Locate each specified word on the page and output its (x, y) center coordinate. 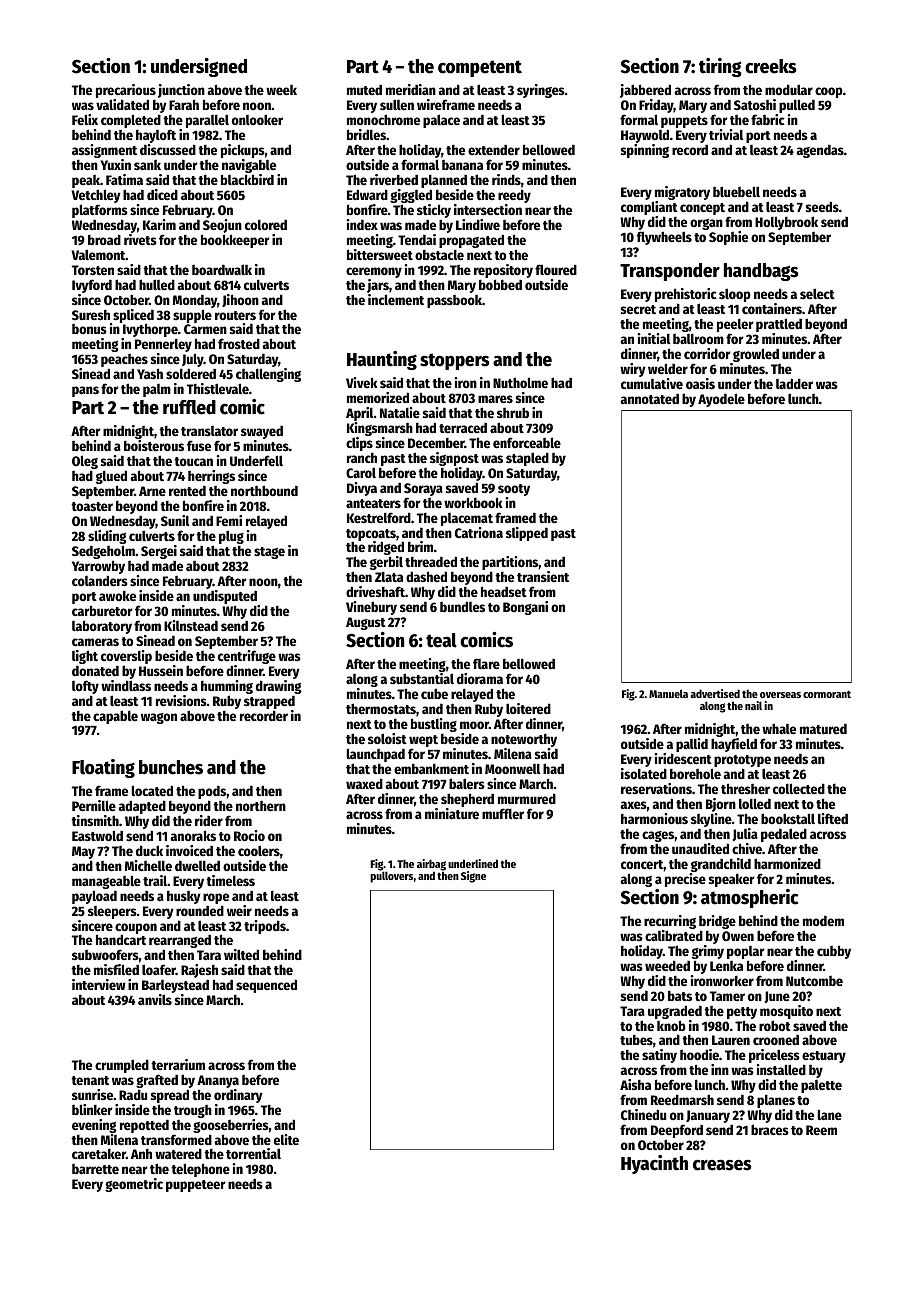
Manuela (668, 693)
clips (359, 444)
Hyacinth (654, 1164)
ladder (794, 383)
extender (494, 150)
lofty (85, 687)
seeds (822, 206)
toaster (92, 506)
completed (131, 121)
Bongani (525, 608)
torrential (253, 1153)
